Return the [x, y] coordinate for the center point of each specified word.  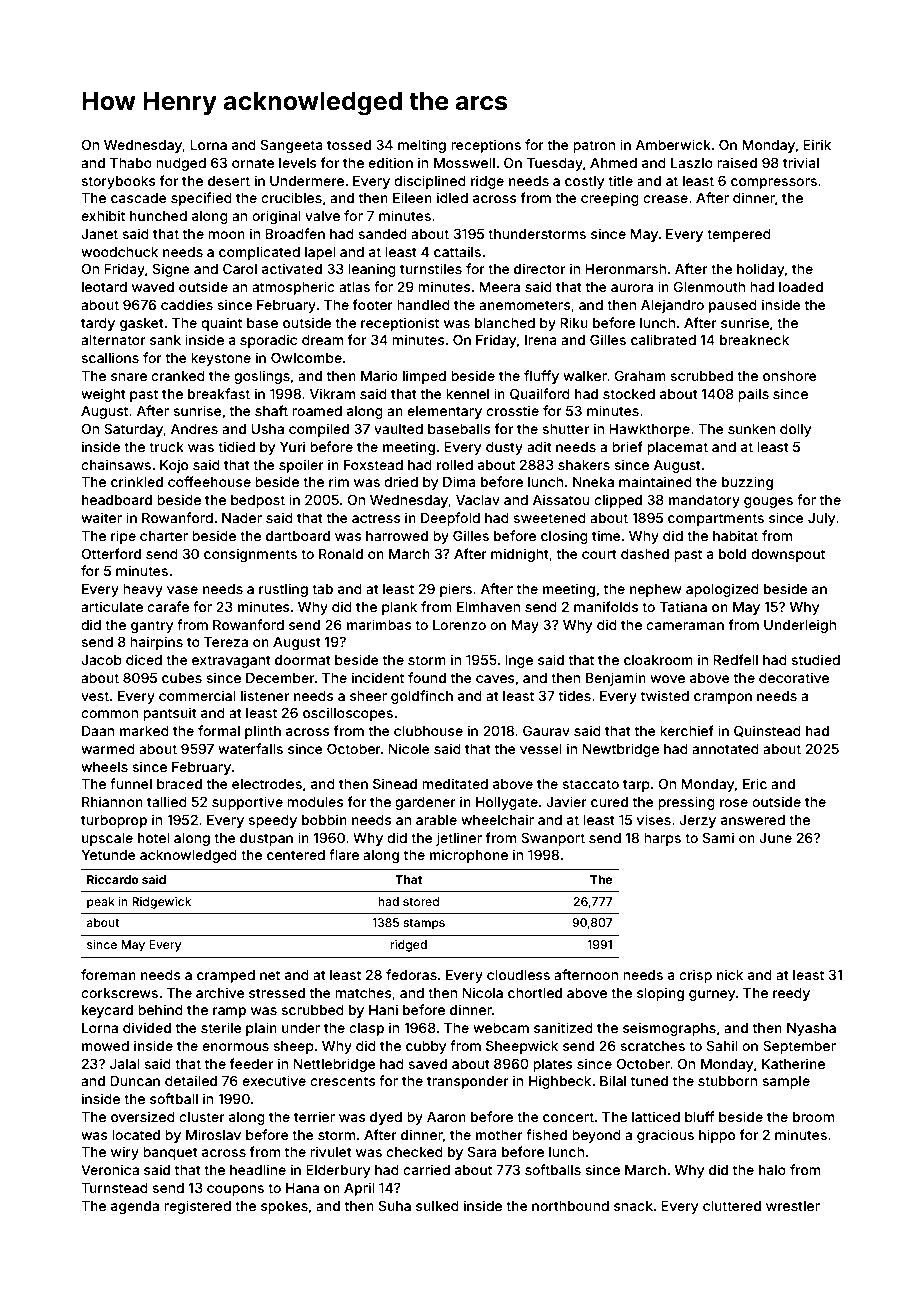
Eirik [817, 144]
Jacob [101, 660]
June [775, 838]
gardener [425, 803]
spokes [284, 1207]
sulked [437, 1206]
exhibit [103, 215]
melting [422, 146]
